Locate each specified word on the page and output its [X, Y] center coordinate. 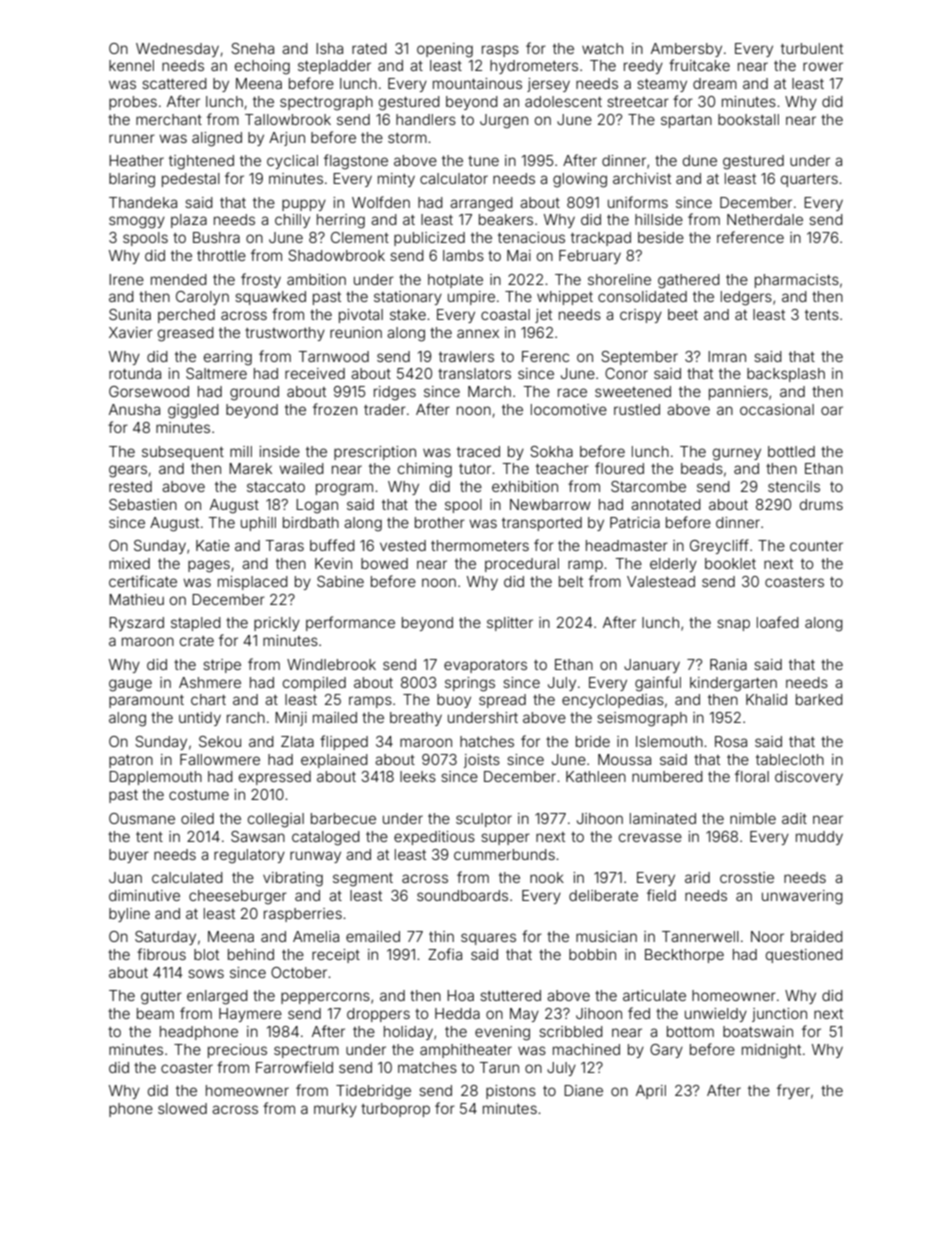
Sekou [220, 741]
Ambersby [686, 50]
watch [602, 48]
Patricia [635, 522]
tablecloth [790, 759]
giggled [193, 411]
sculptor [484, 820]
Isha [329, 48]
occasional [777, 409]
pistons [511, 1092]
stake [408, 314]
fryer [793, 1091]
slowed [182, 1108]
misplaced [253, 583]
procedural [522, 565]
